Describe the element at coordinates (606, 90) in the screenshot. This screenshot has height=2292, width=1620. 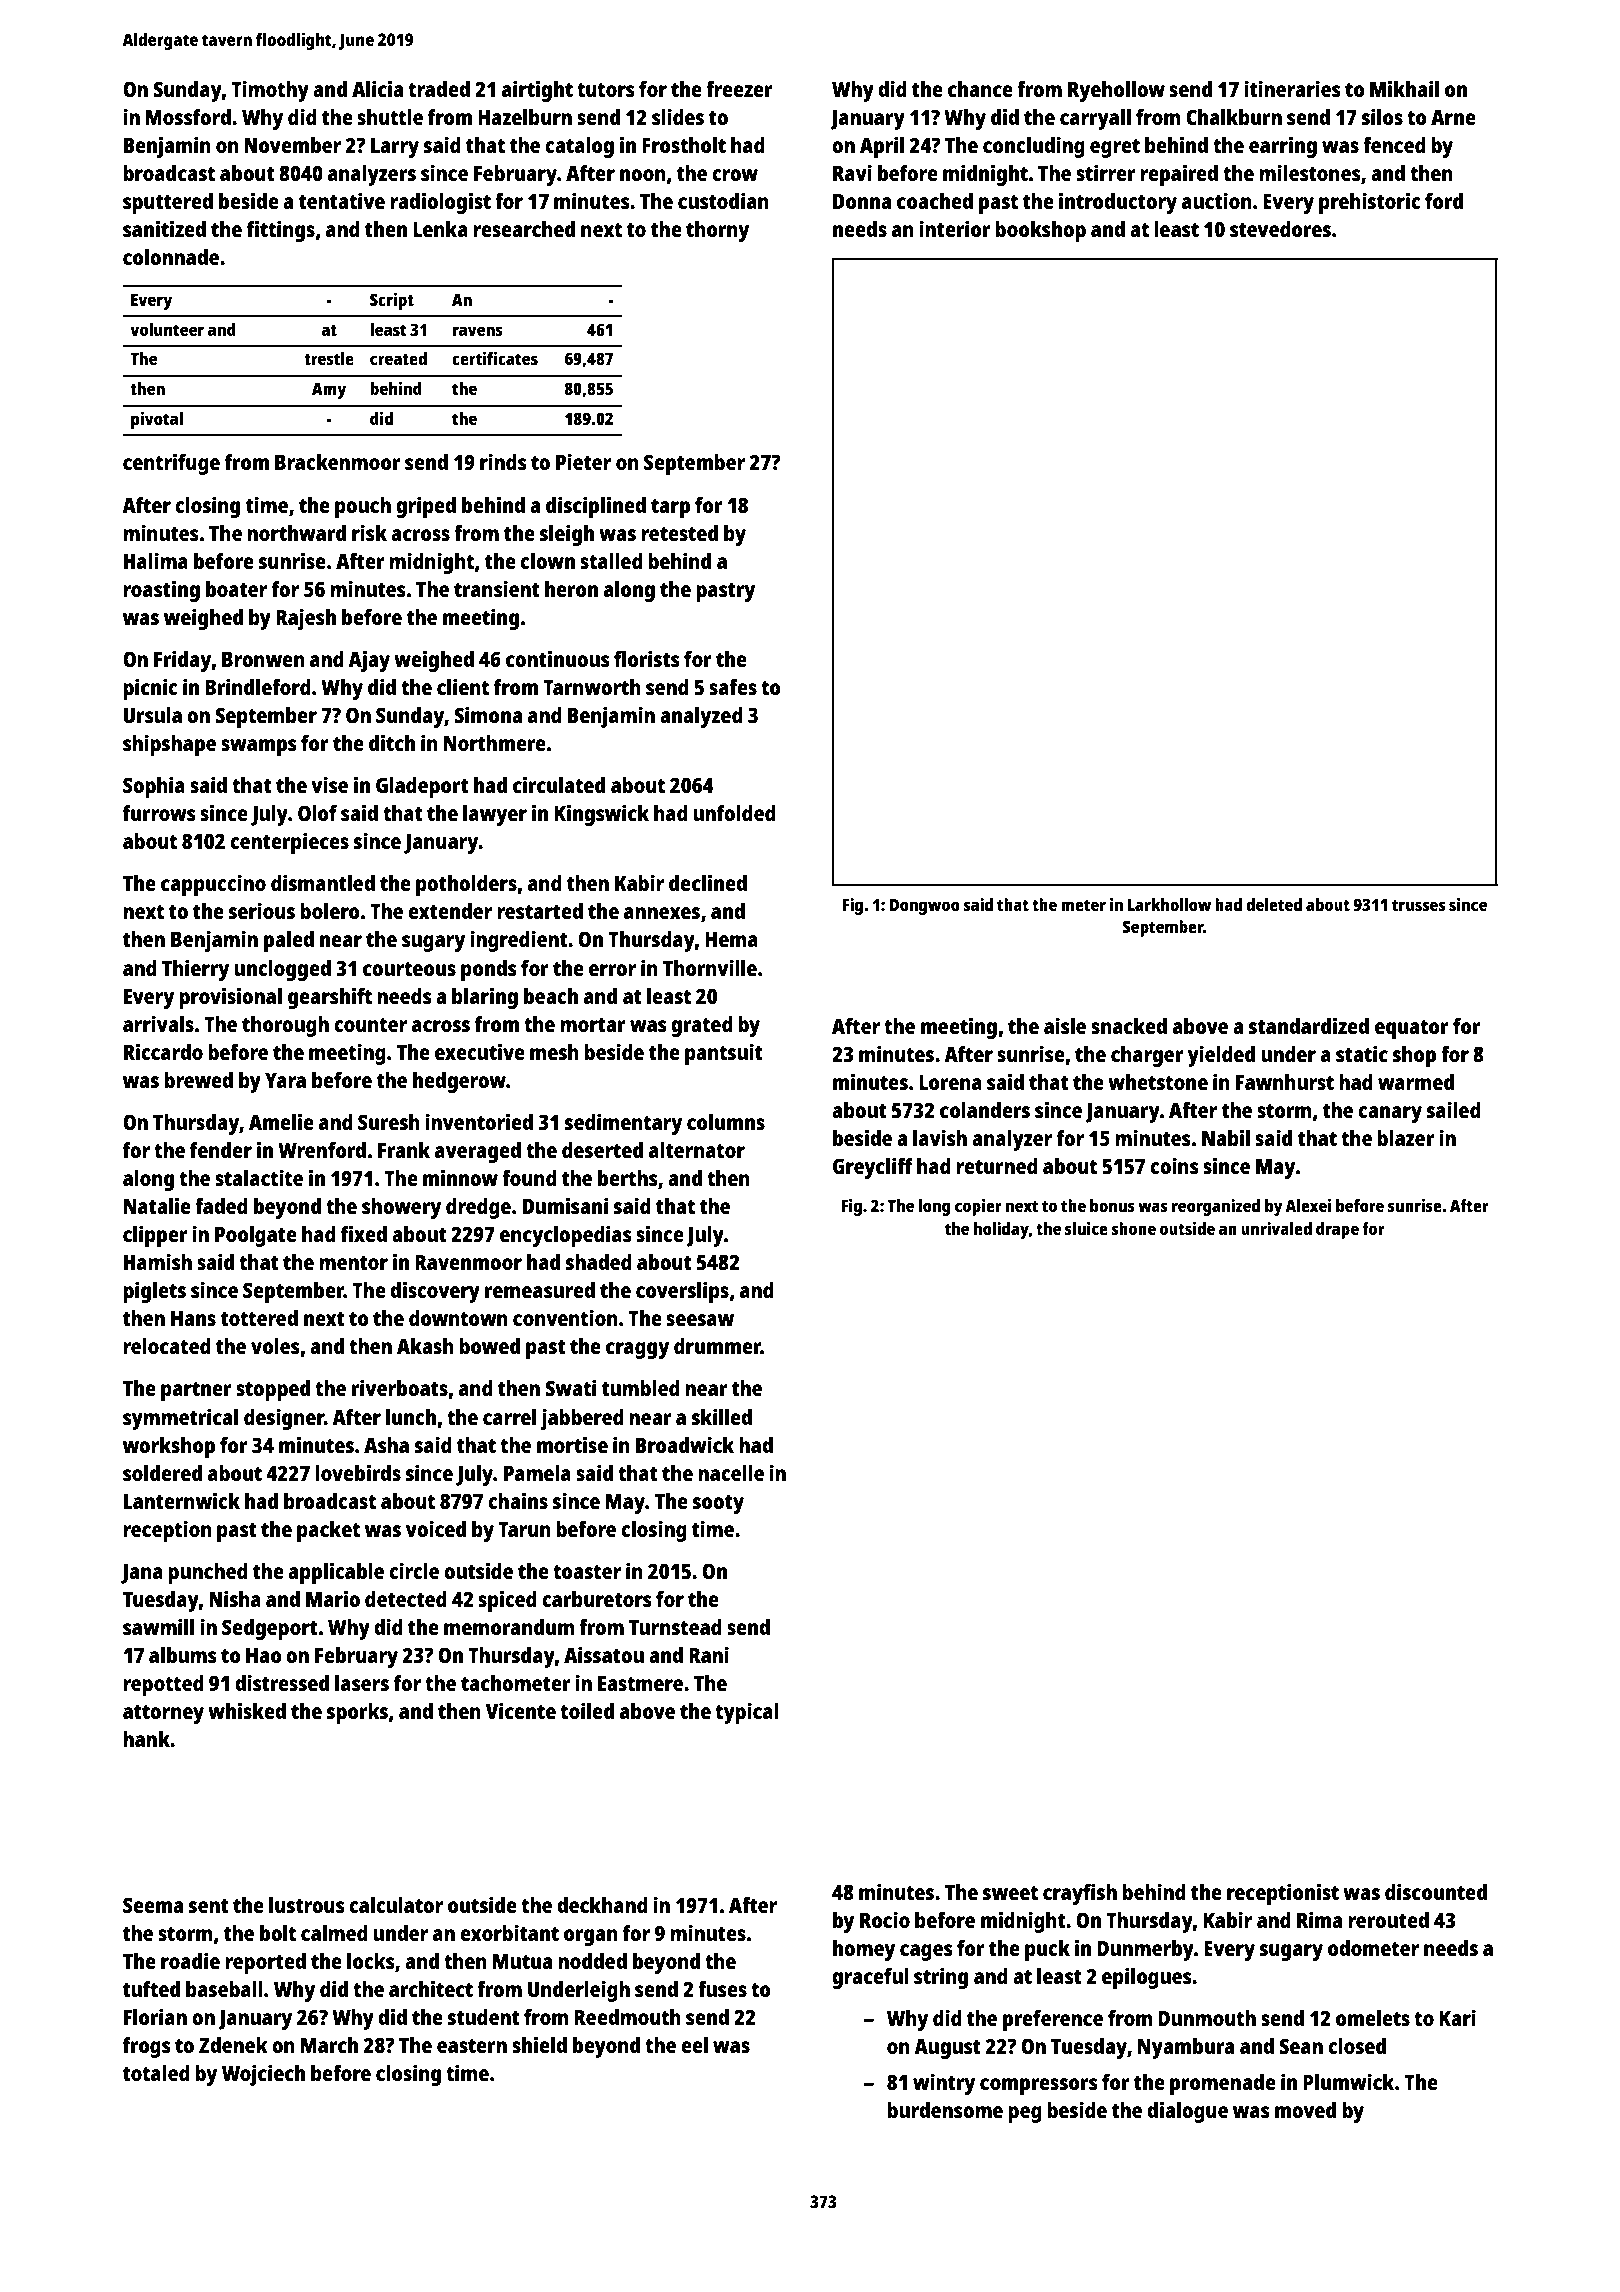
I see `tutors` at that location.
